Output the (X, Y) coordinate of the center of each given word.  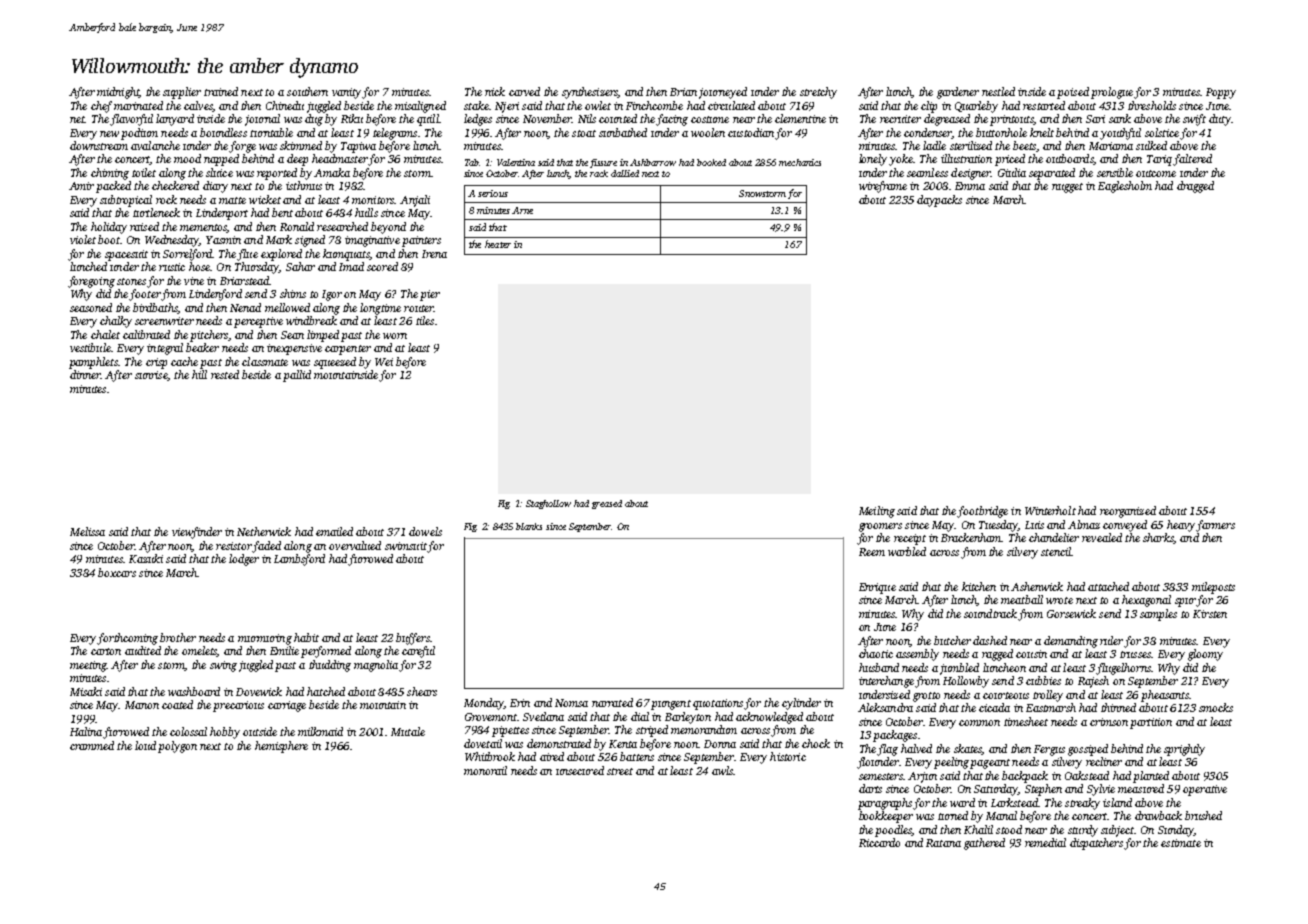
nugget (1067, 188)
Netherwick (264, 531)
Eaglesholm (1125, 187)
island (1117, 802)
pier (430, 295)
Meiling (877, 512)
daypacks (939, 201)
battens (637, 756)
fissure (603, 163)
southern (307, 91)
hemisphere (281, 747)
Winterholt (1050, 510)
